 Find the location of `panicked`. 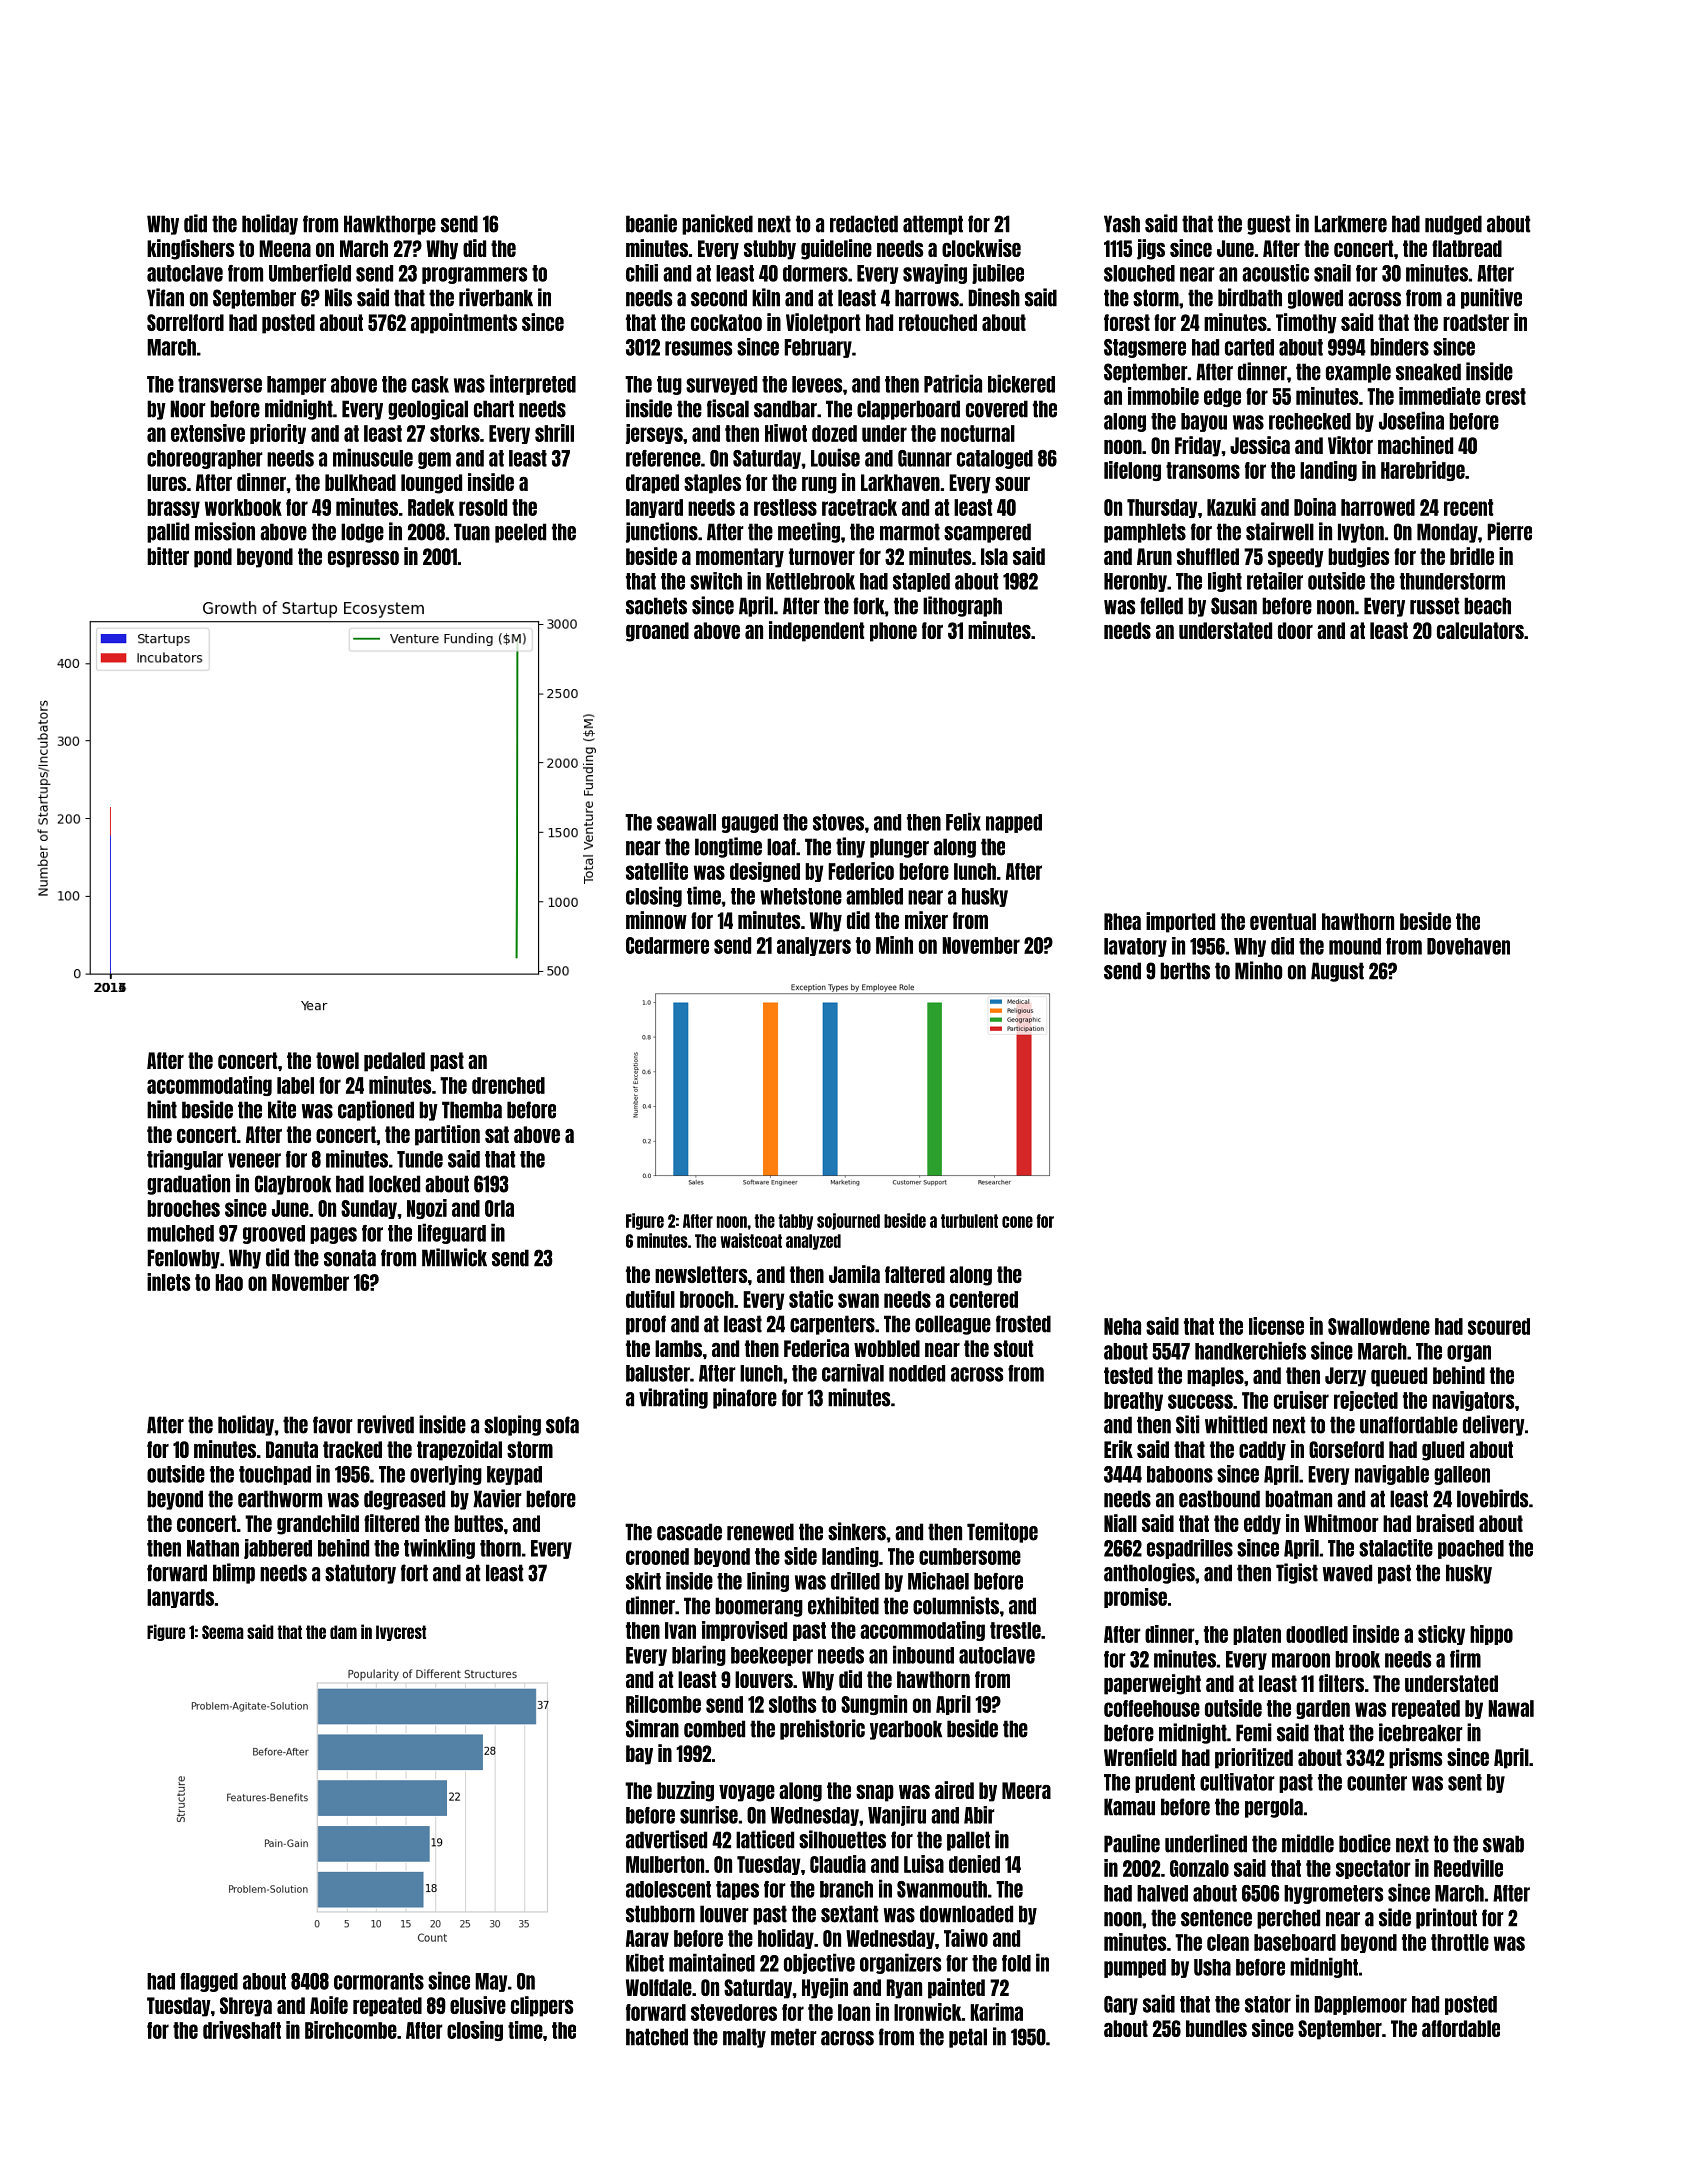

panicked is located at coordinates (717, 224).
